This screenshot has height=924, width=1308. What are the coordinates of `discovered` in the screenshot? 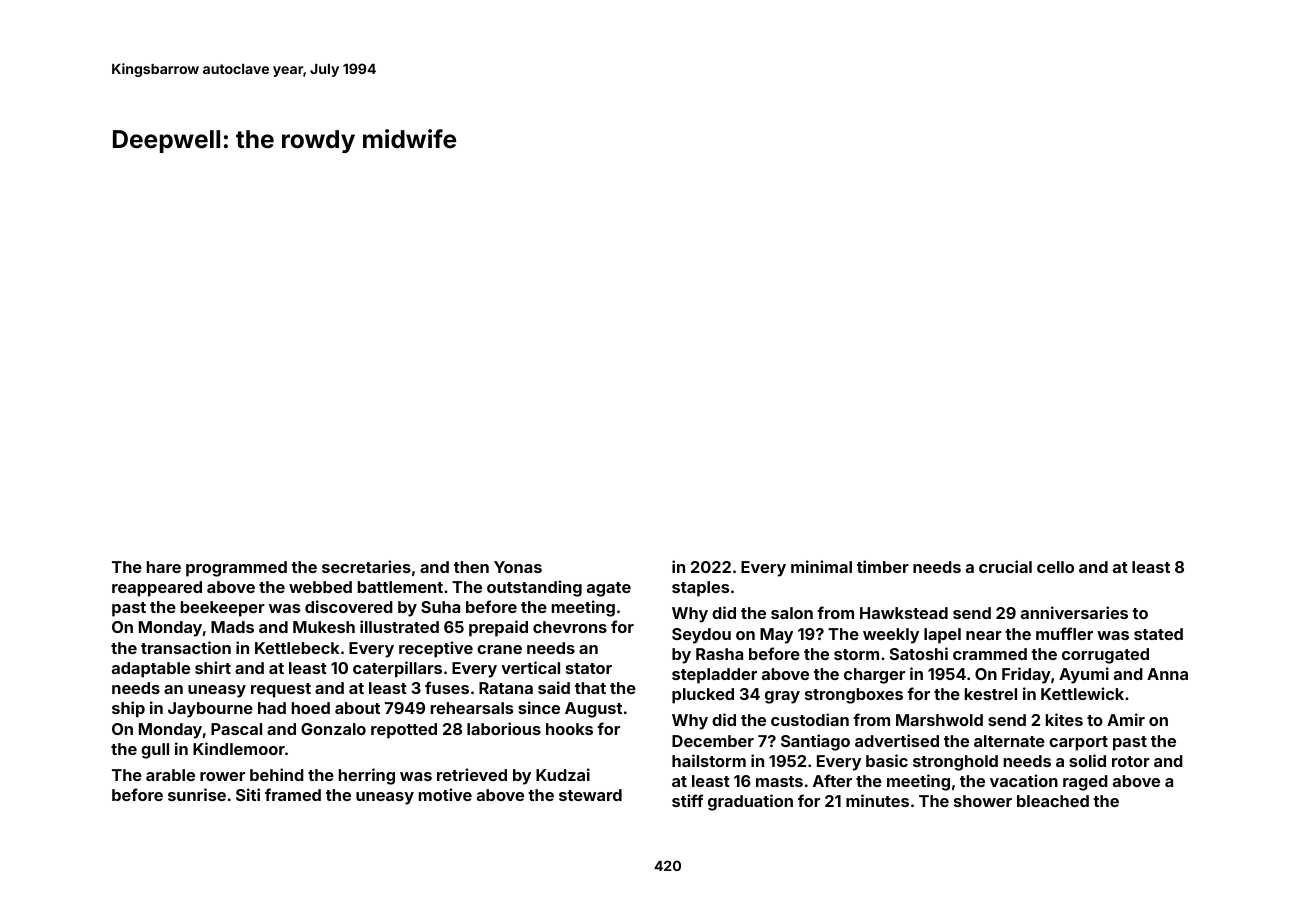 It's located at (349, 606).
